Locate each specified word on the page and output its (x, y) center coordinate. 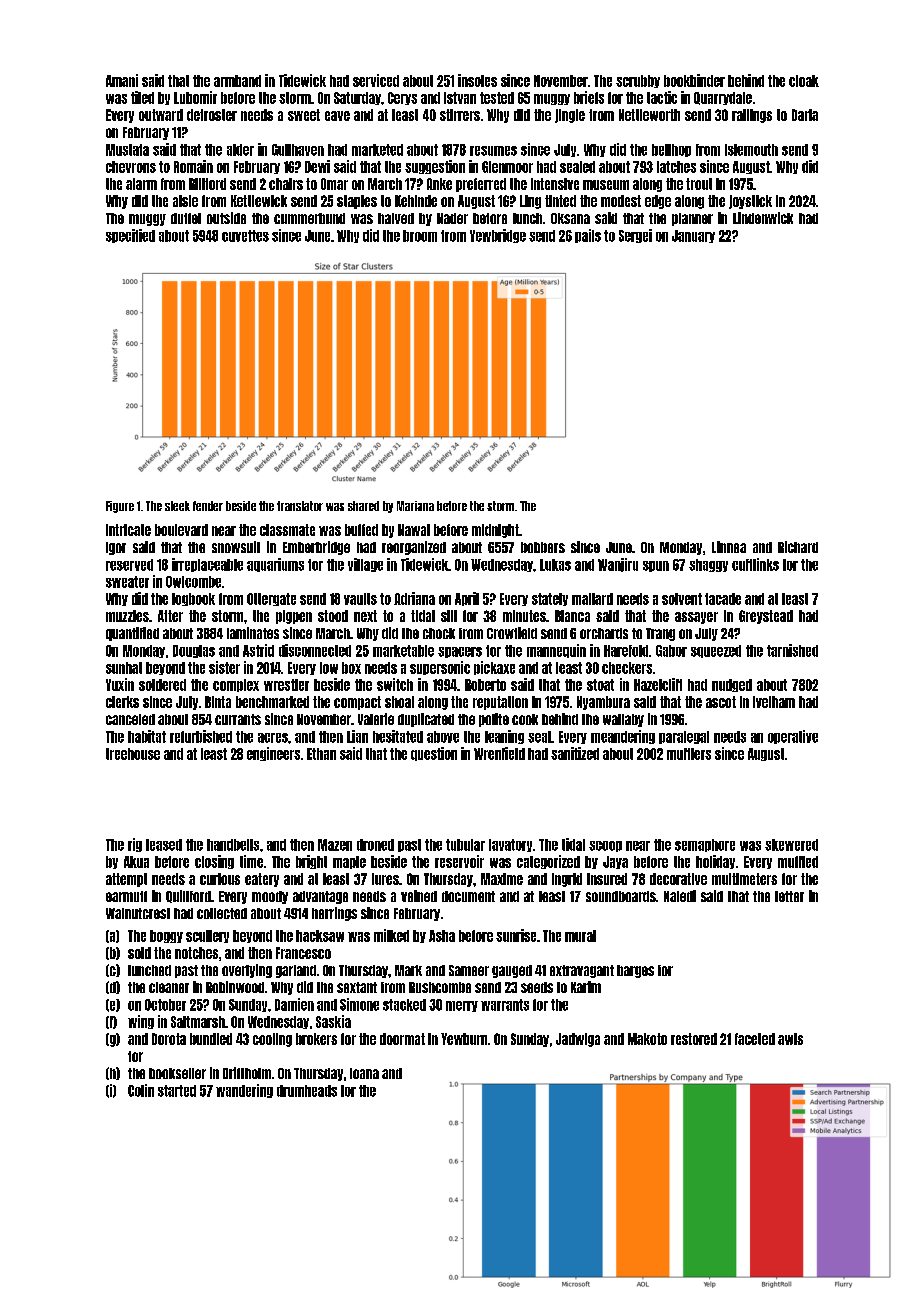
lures (385, 879)
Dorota (169, 1039)
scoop (605, 846)
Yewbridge (498, 236)
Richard (798, 547)
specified (130, 236)
